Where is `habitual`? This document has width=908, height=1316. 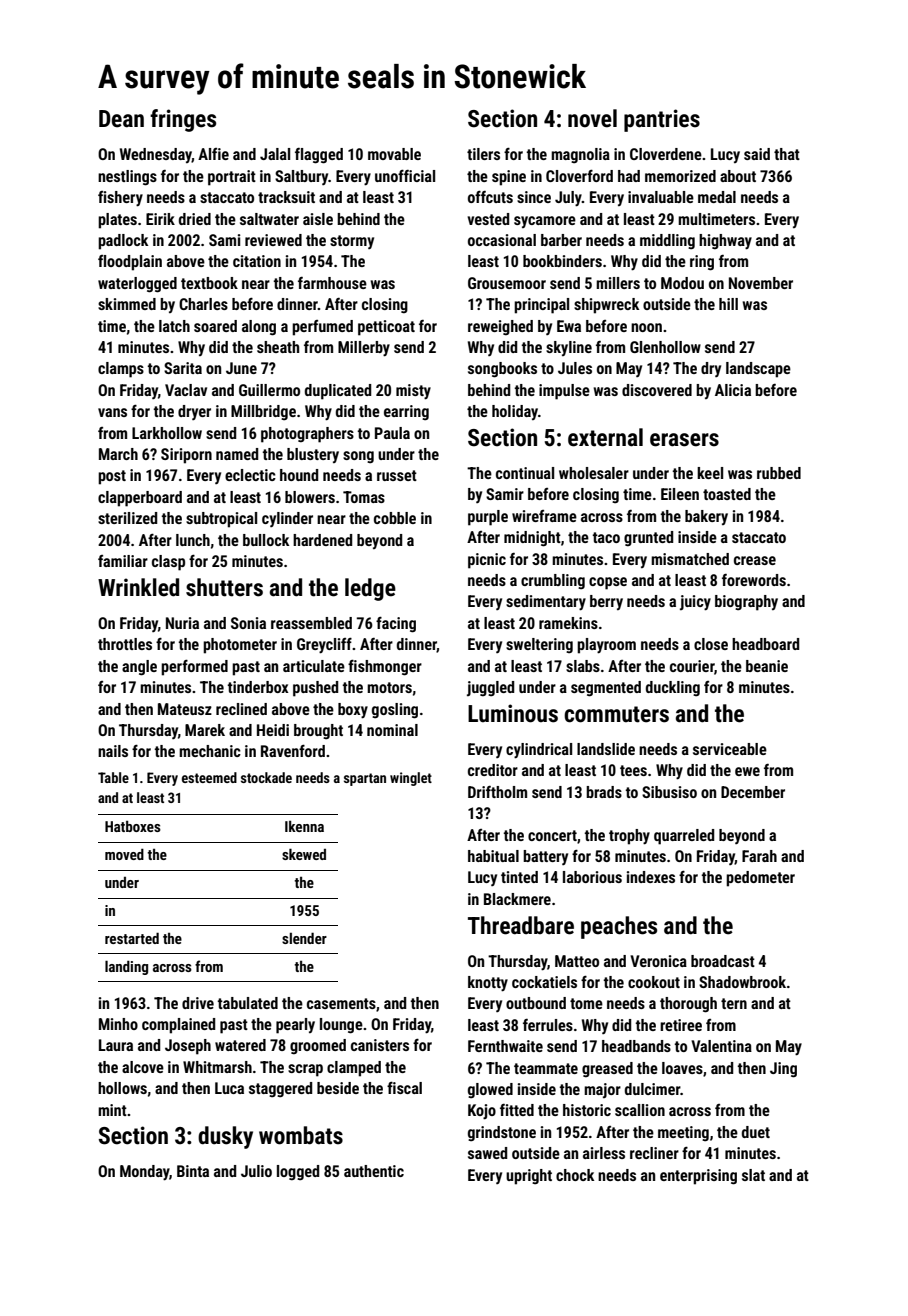 habitual is located at coordinates (493, 856).
